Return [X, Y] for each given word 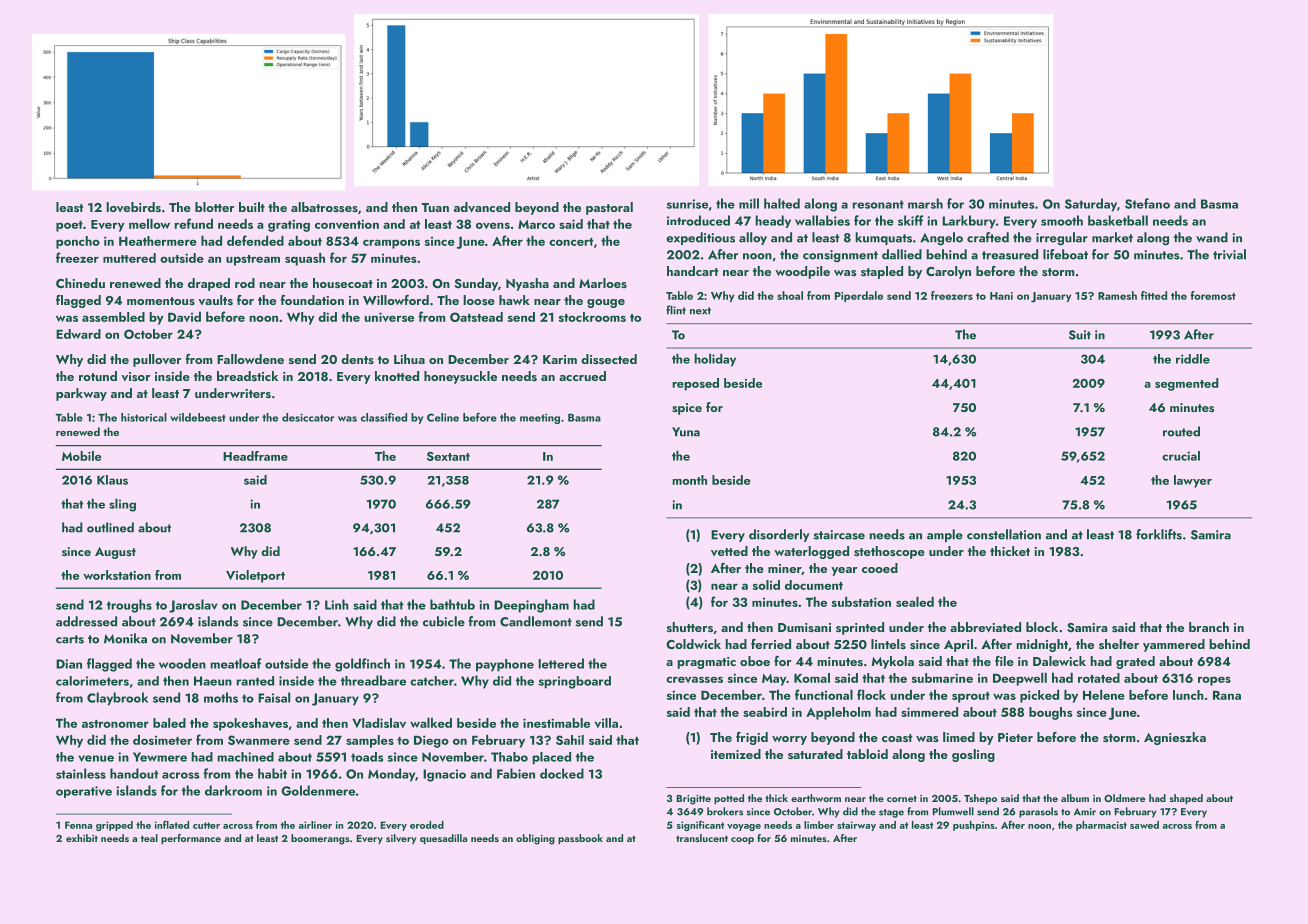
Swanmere [259, 740]
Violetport [255, 576]
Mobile [81, 456]
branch [1209, 627]
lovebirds [133, 207]
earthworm [816, 798]
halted [782, 203]
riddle [1193, 359]
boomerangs [320, 839]
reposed [695, 384]
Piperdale [859, 296]
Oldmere [1124, 798]
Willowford [396, 300]
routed [1181, 431]
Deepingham [531, 606]
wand [1212, 237]
